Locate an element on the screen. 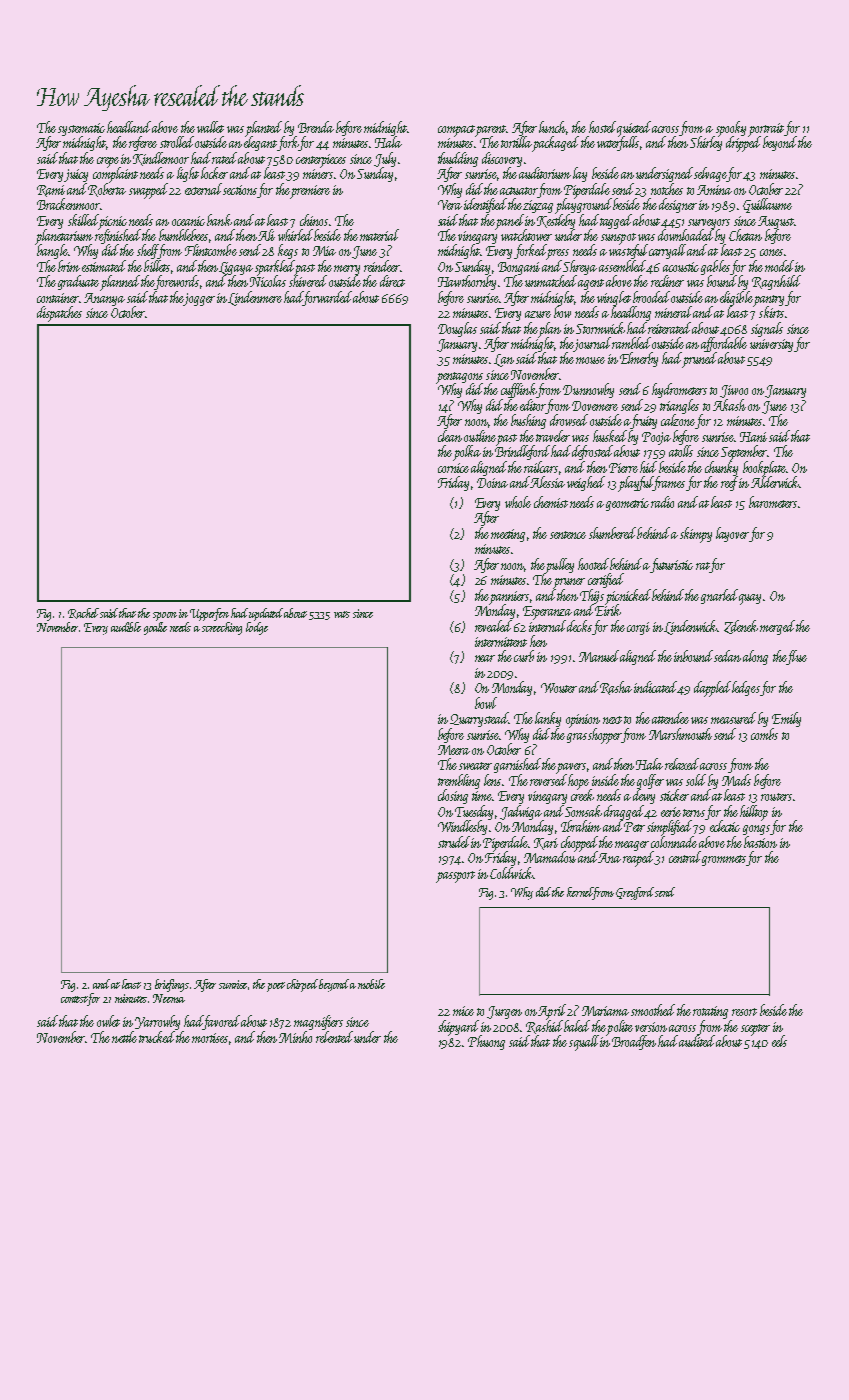 Image resolution: width=849 pixels, height=1400 pixels. headland is located at coordinates (129, 127).
